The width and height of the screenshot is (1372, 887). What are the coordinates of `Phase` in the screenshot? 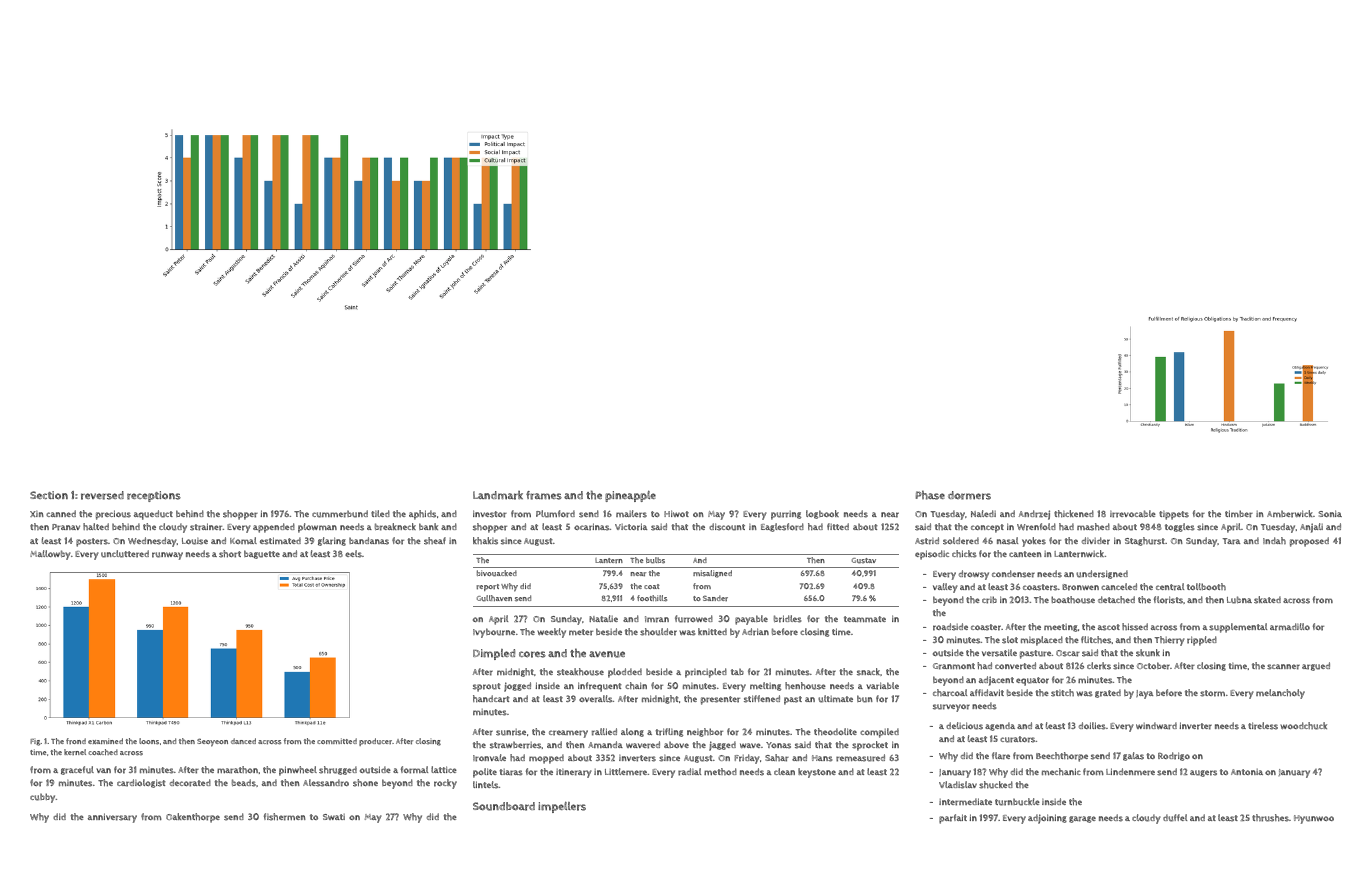 It's located at (930, 495).
